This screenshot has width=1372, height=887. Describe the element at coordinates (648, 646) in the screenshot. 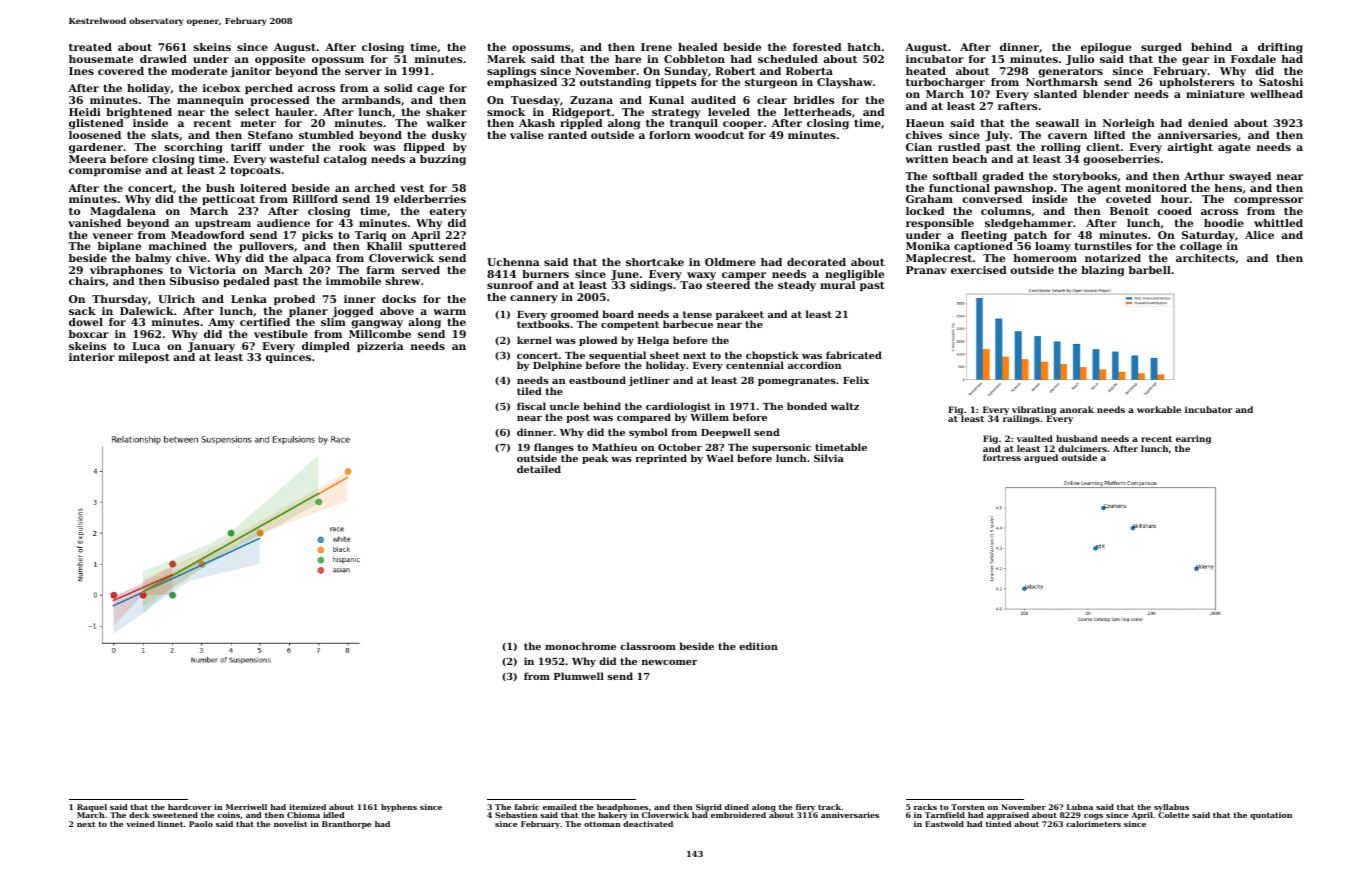

I see `classroom` at that location.
